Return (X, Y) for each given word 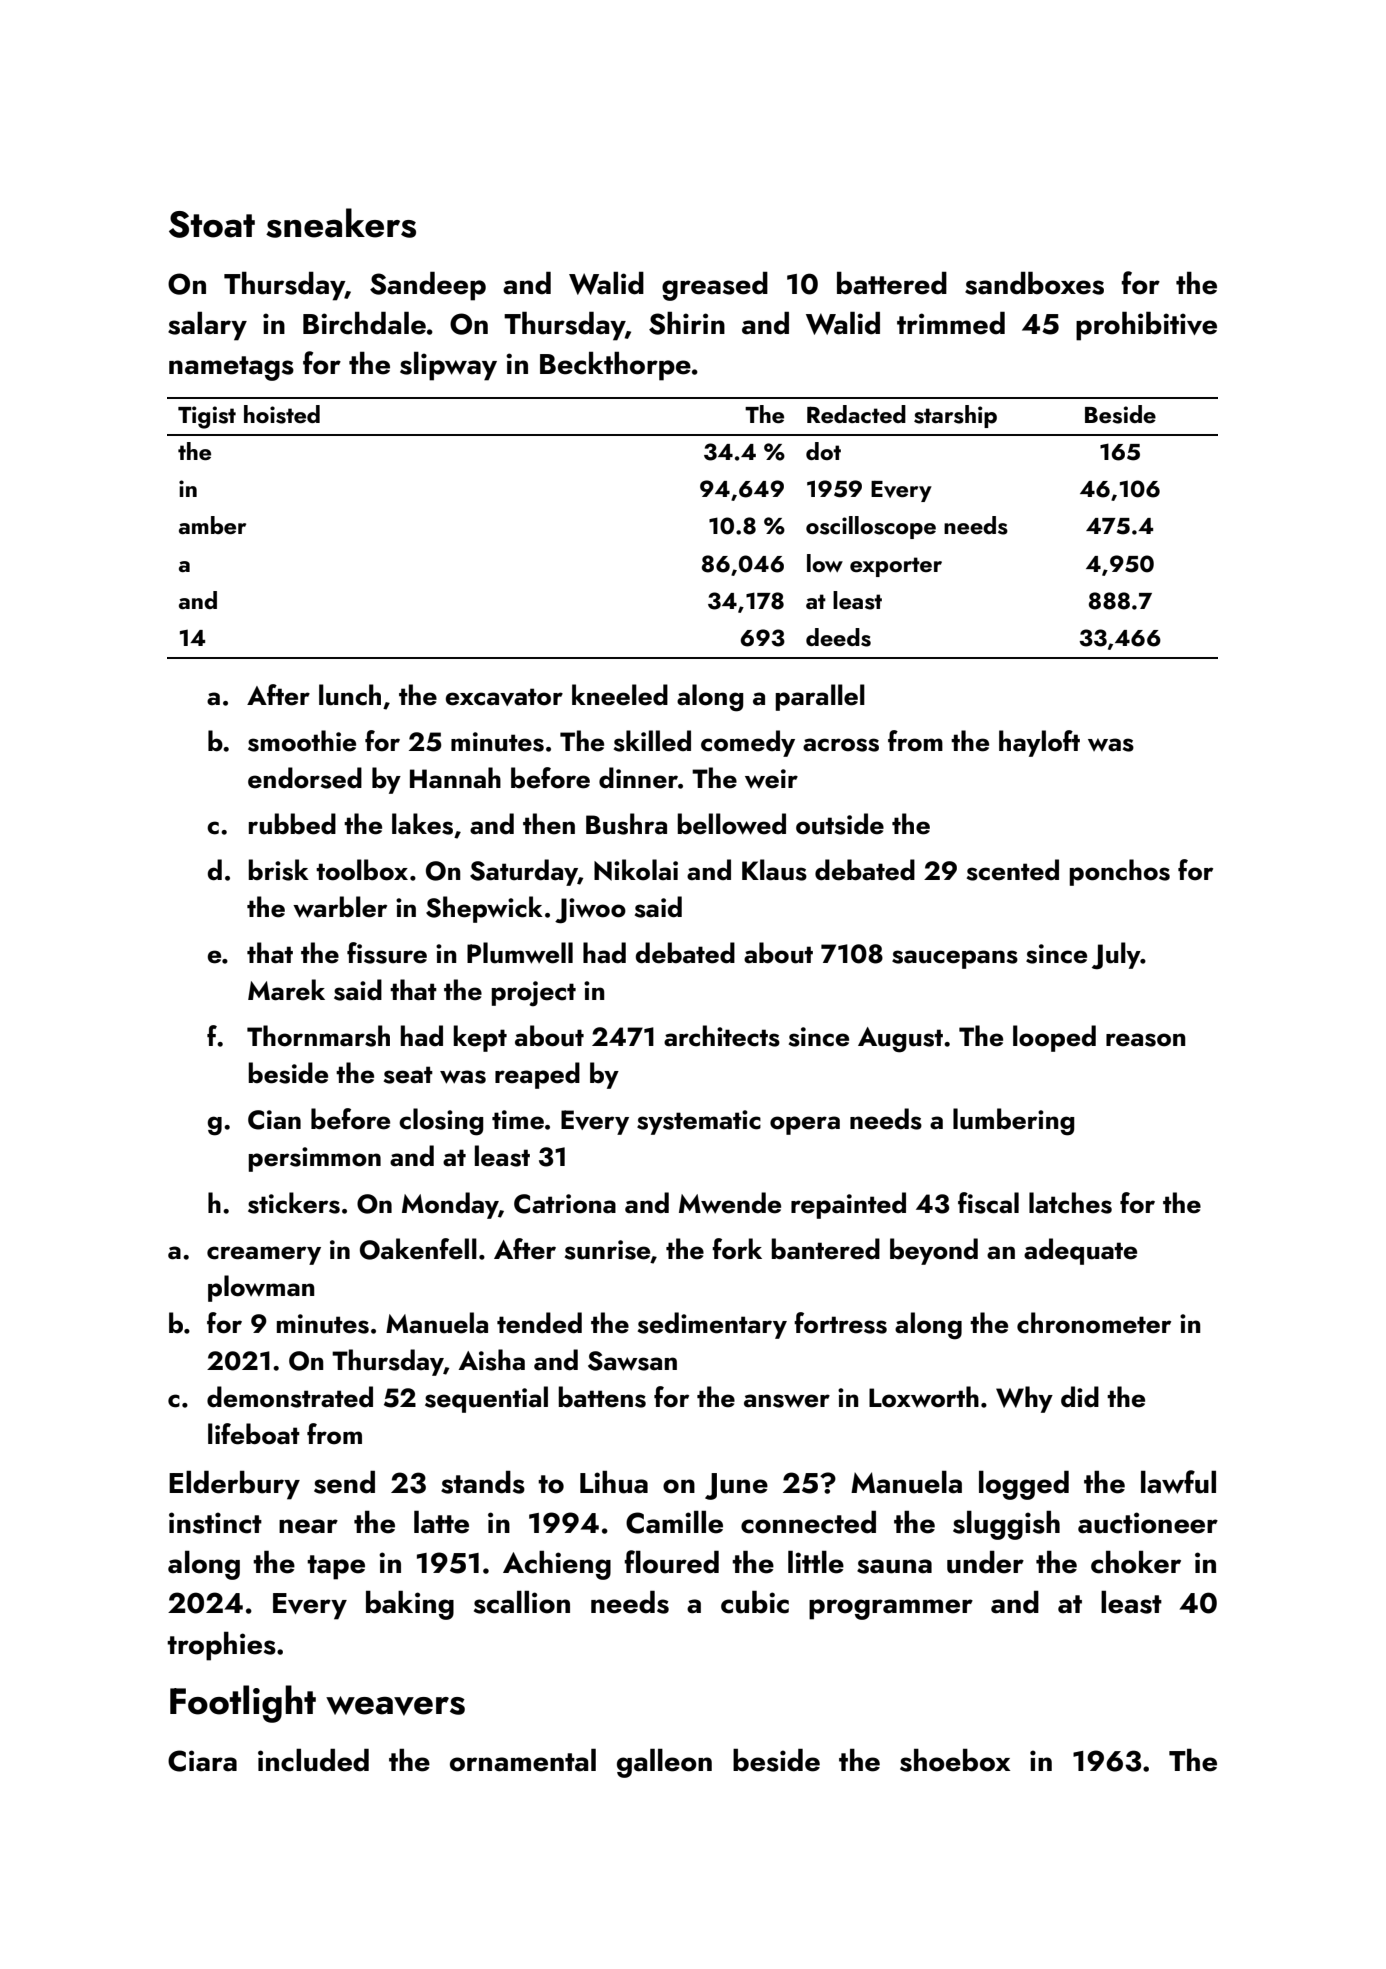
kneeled (620, 695)
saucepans (955, 959)
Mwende (730, 1203)
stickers (294, 1203)
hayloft (1039, 743)
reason (1146, 1040)
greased (715, 286)
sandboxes (1034, 283)
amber (212, 525)
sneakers (341, 223)
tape (336, 1567)
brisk (278, 870)
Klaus (774, 870)
